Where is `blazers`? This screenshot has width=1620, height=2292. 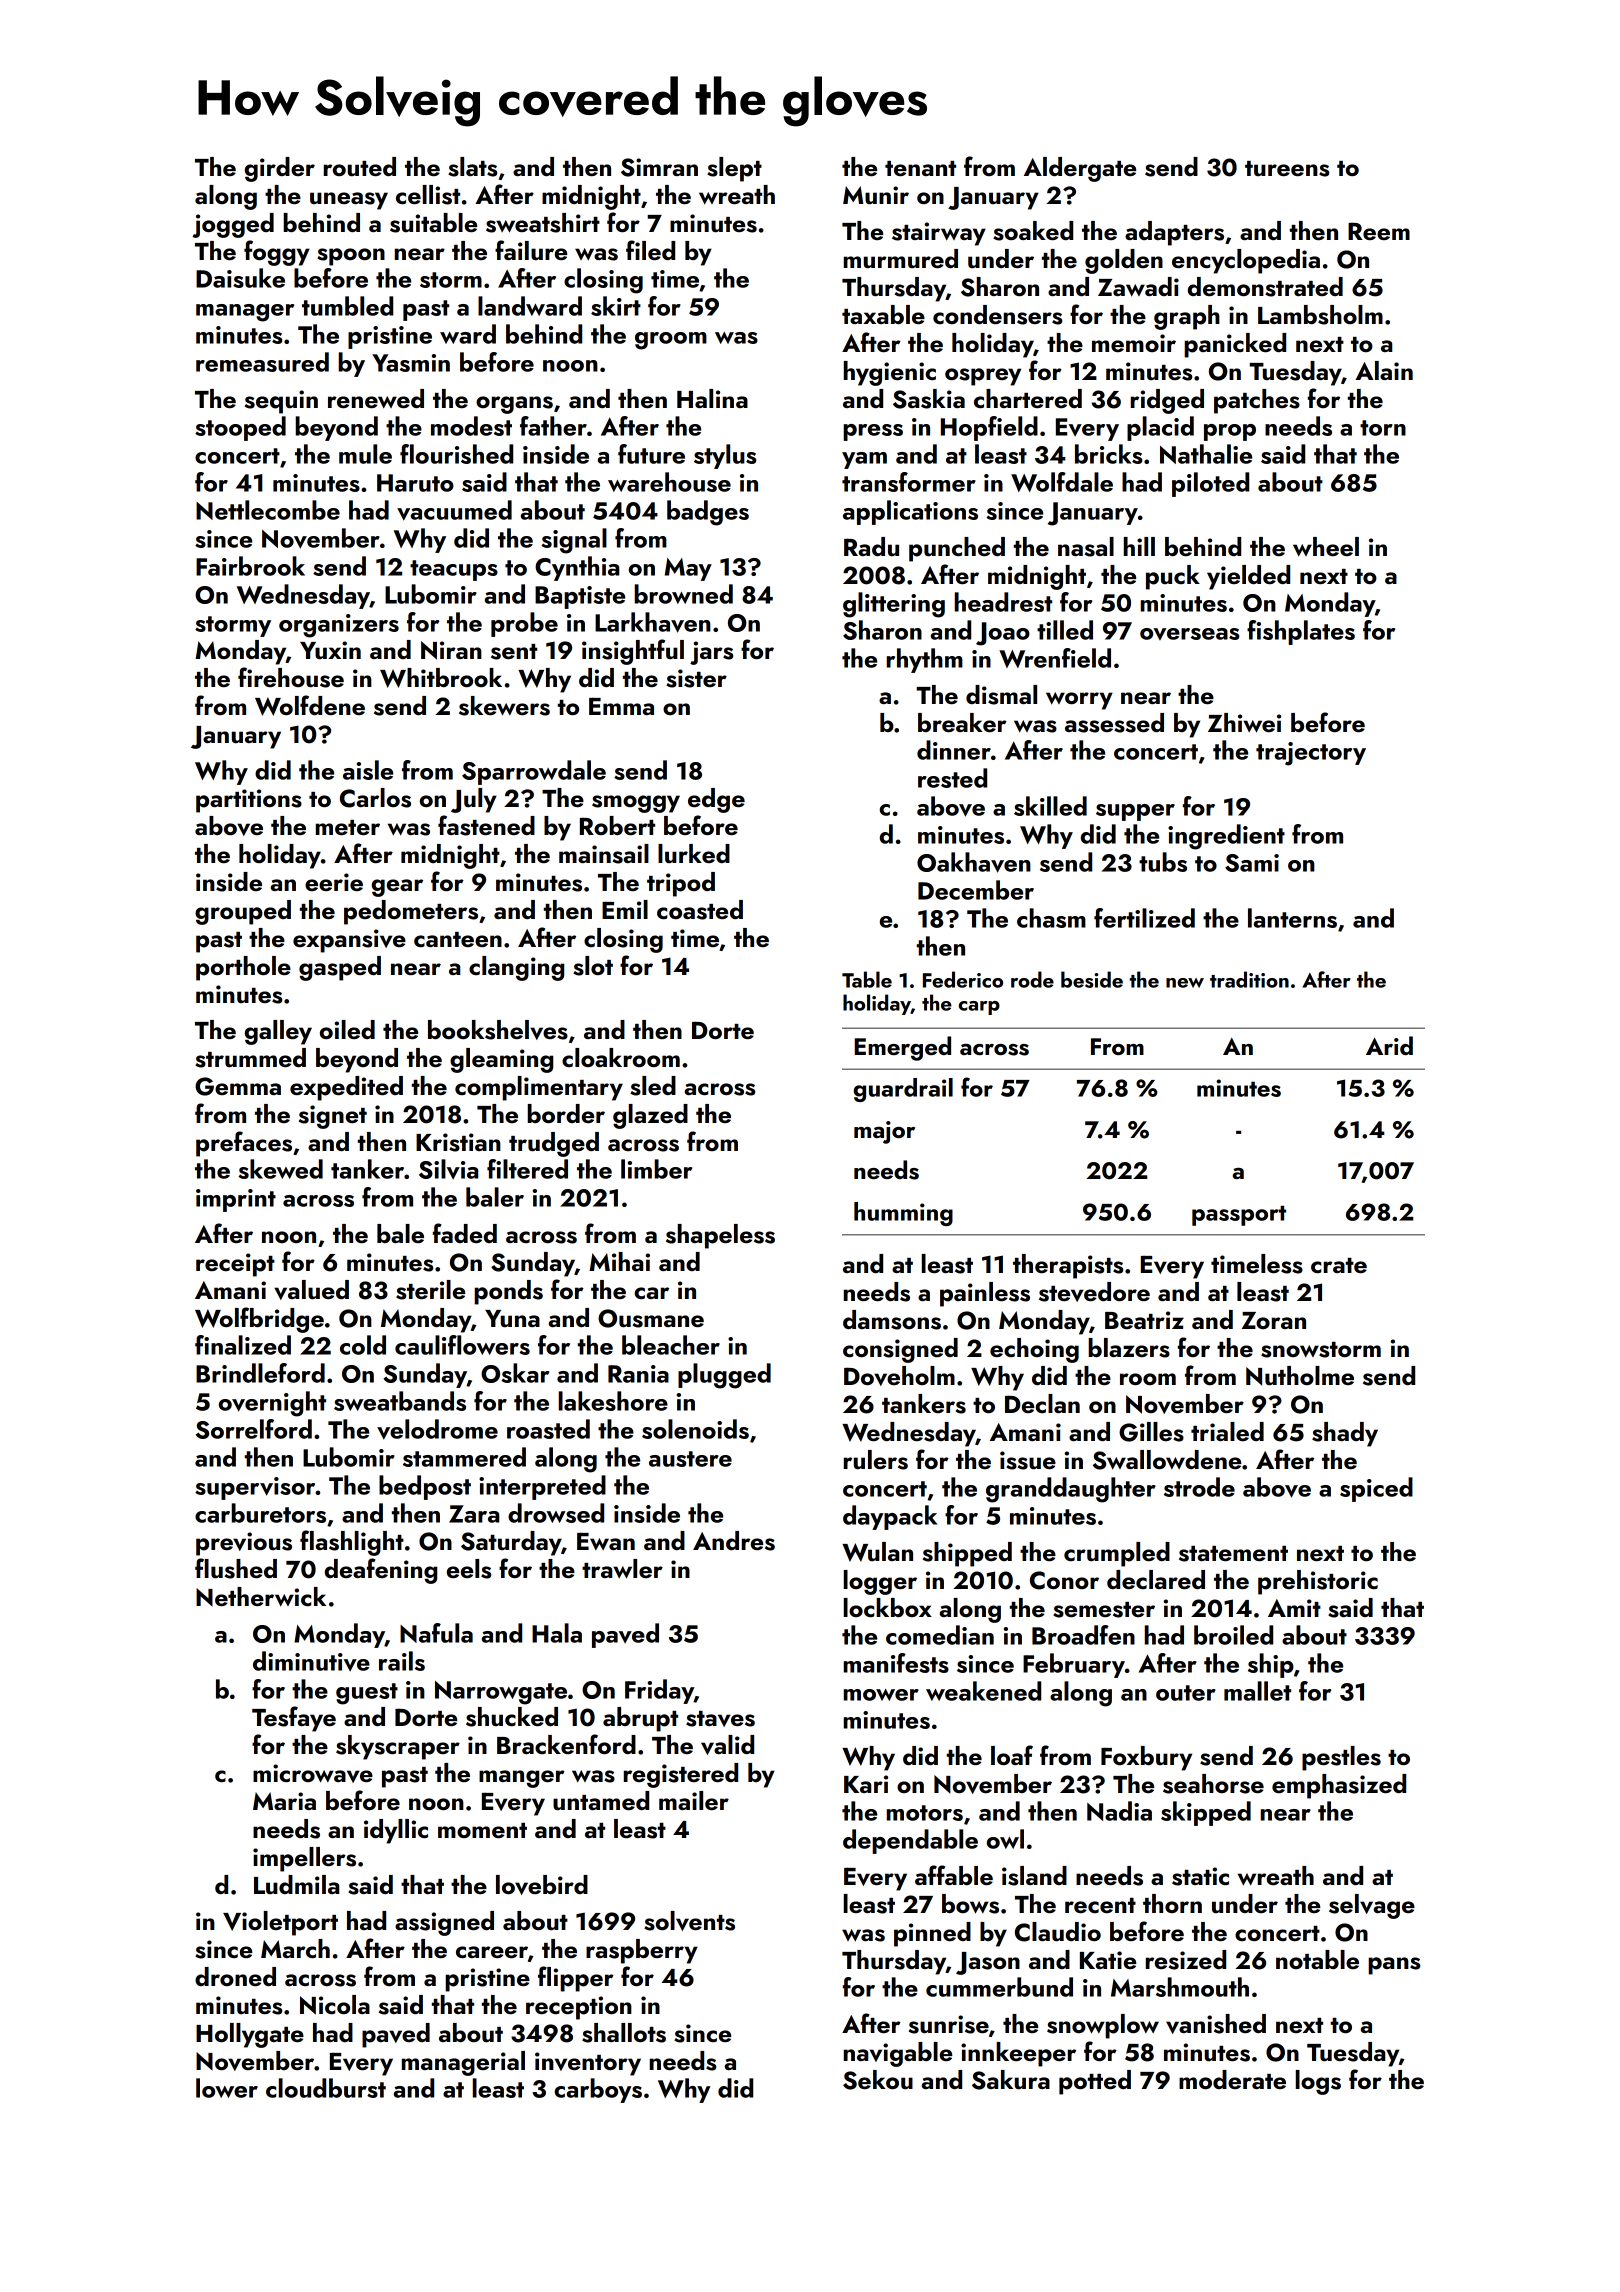 blazers is located at coordinates (1129, 1348).
